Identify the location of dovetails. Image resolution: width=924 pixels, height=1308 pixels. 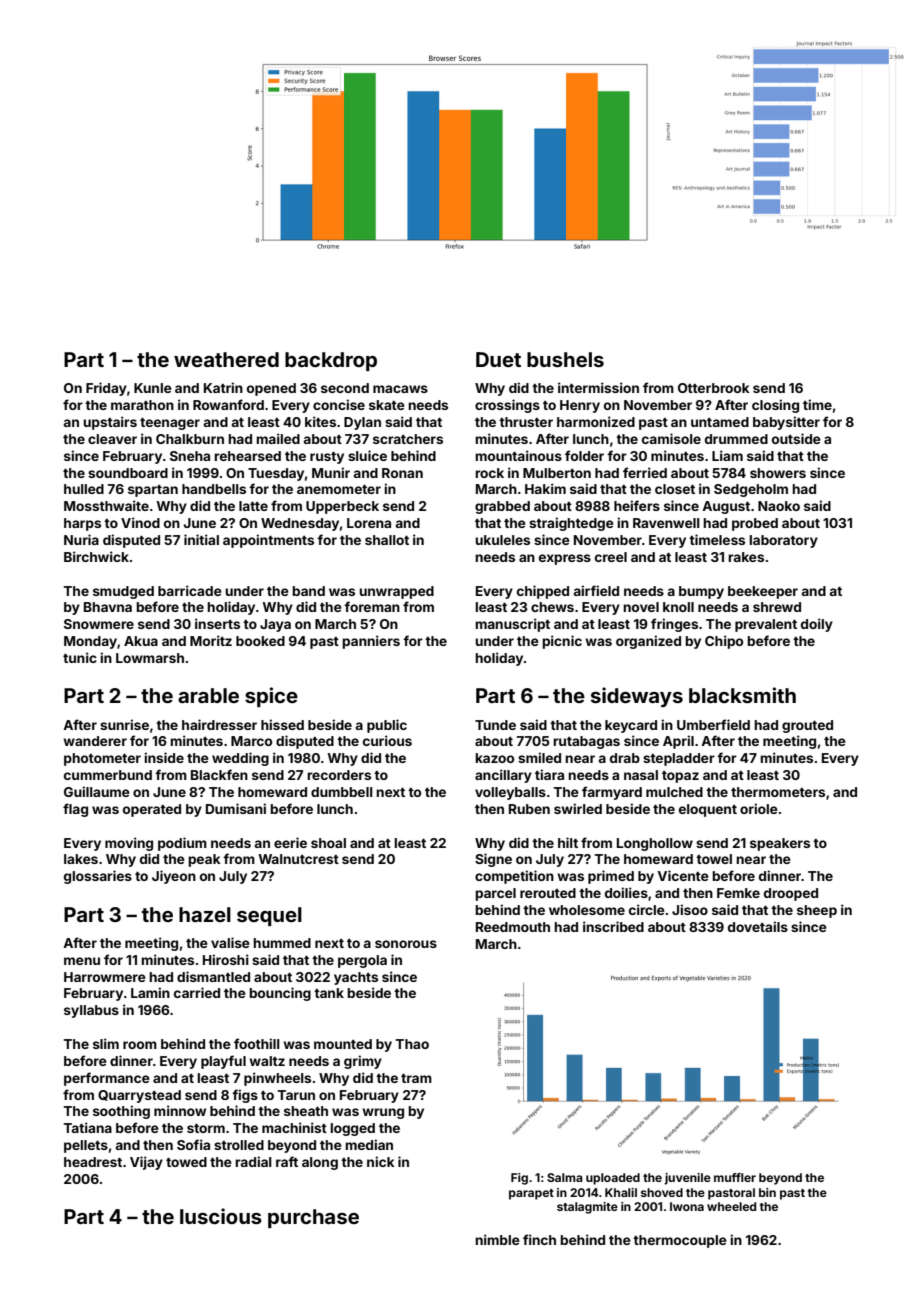
(758, 926).
